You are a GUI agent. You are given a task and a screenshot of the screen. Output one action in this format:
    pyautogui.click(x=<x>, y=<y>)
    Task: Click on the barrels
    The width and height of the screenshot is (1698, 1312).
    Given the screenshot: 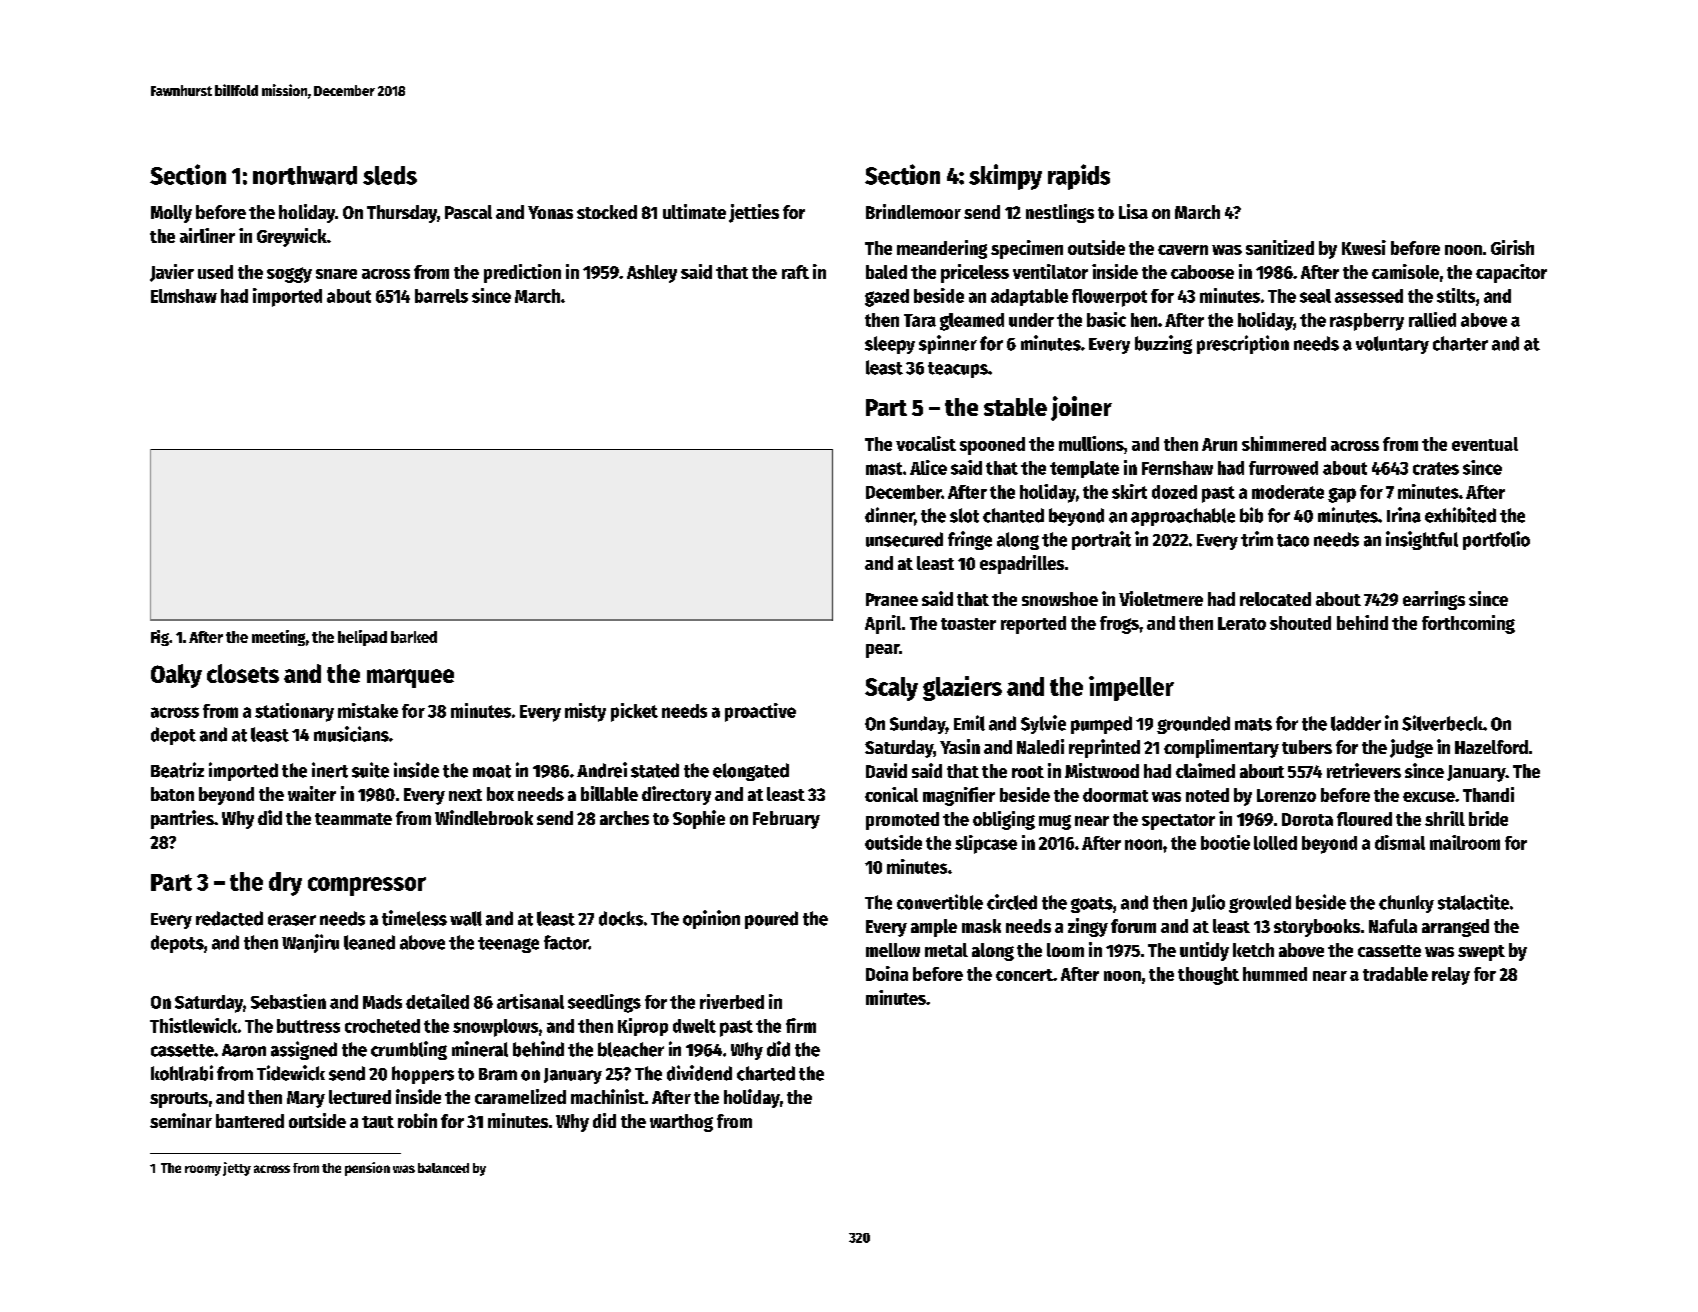 What is the action you would take?
    pyautogui.click(x=441, y=296)
